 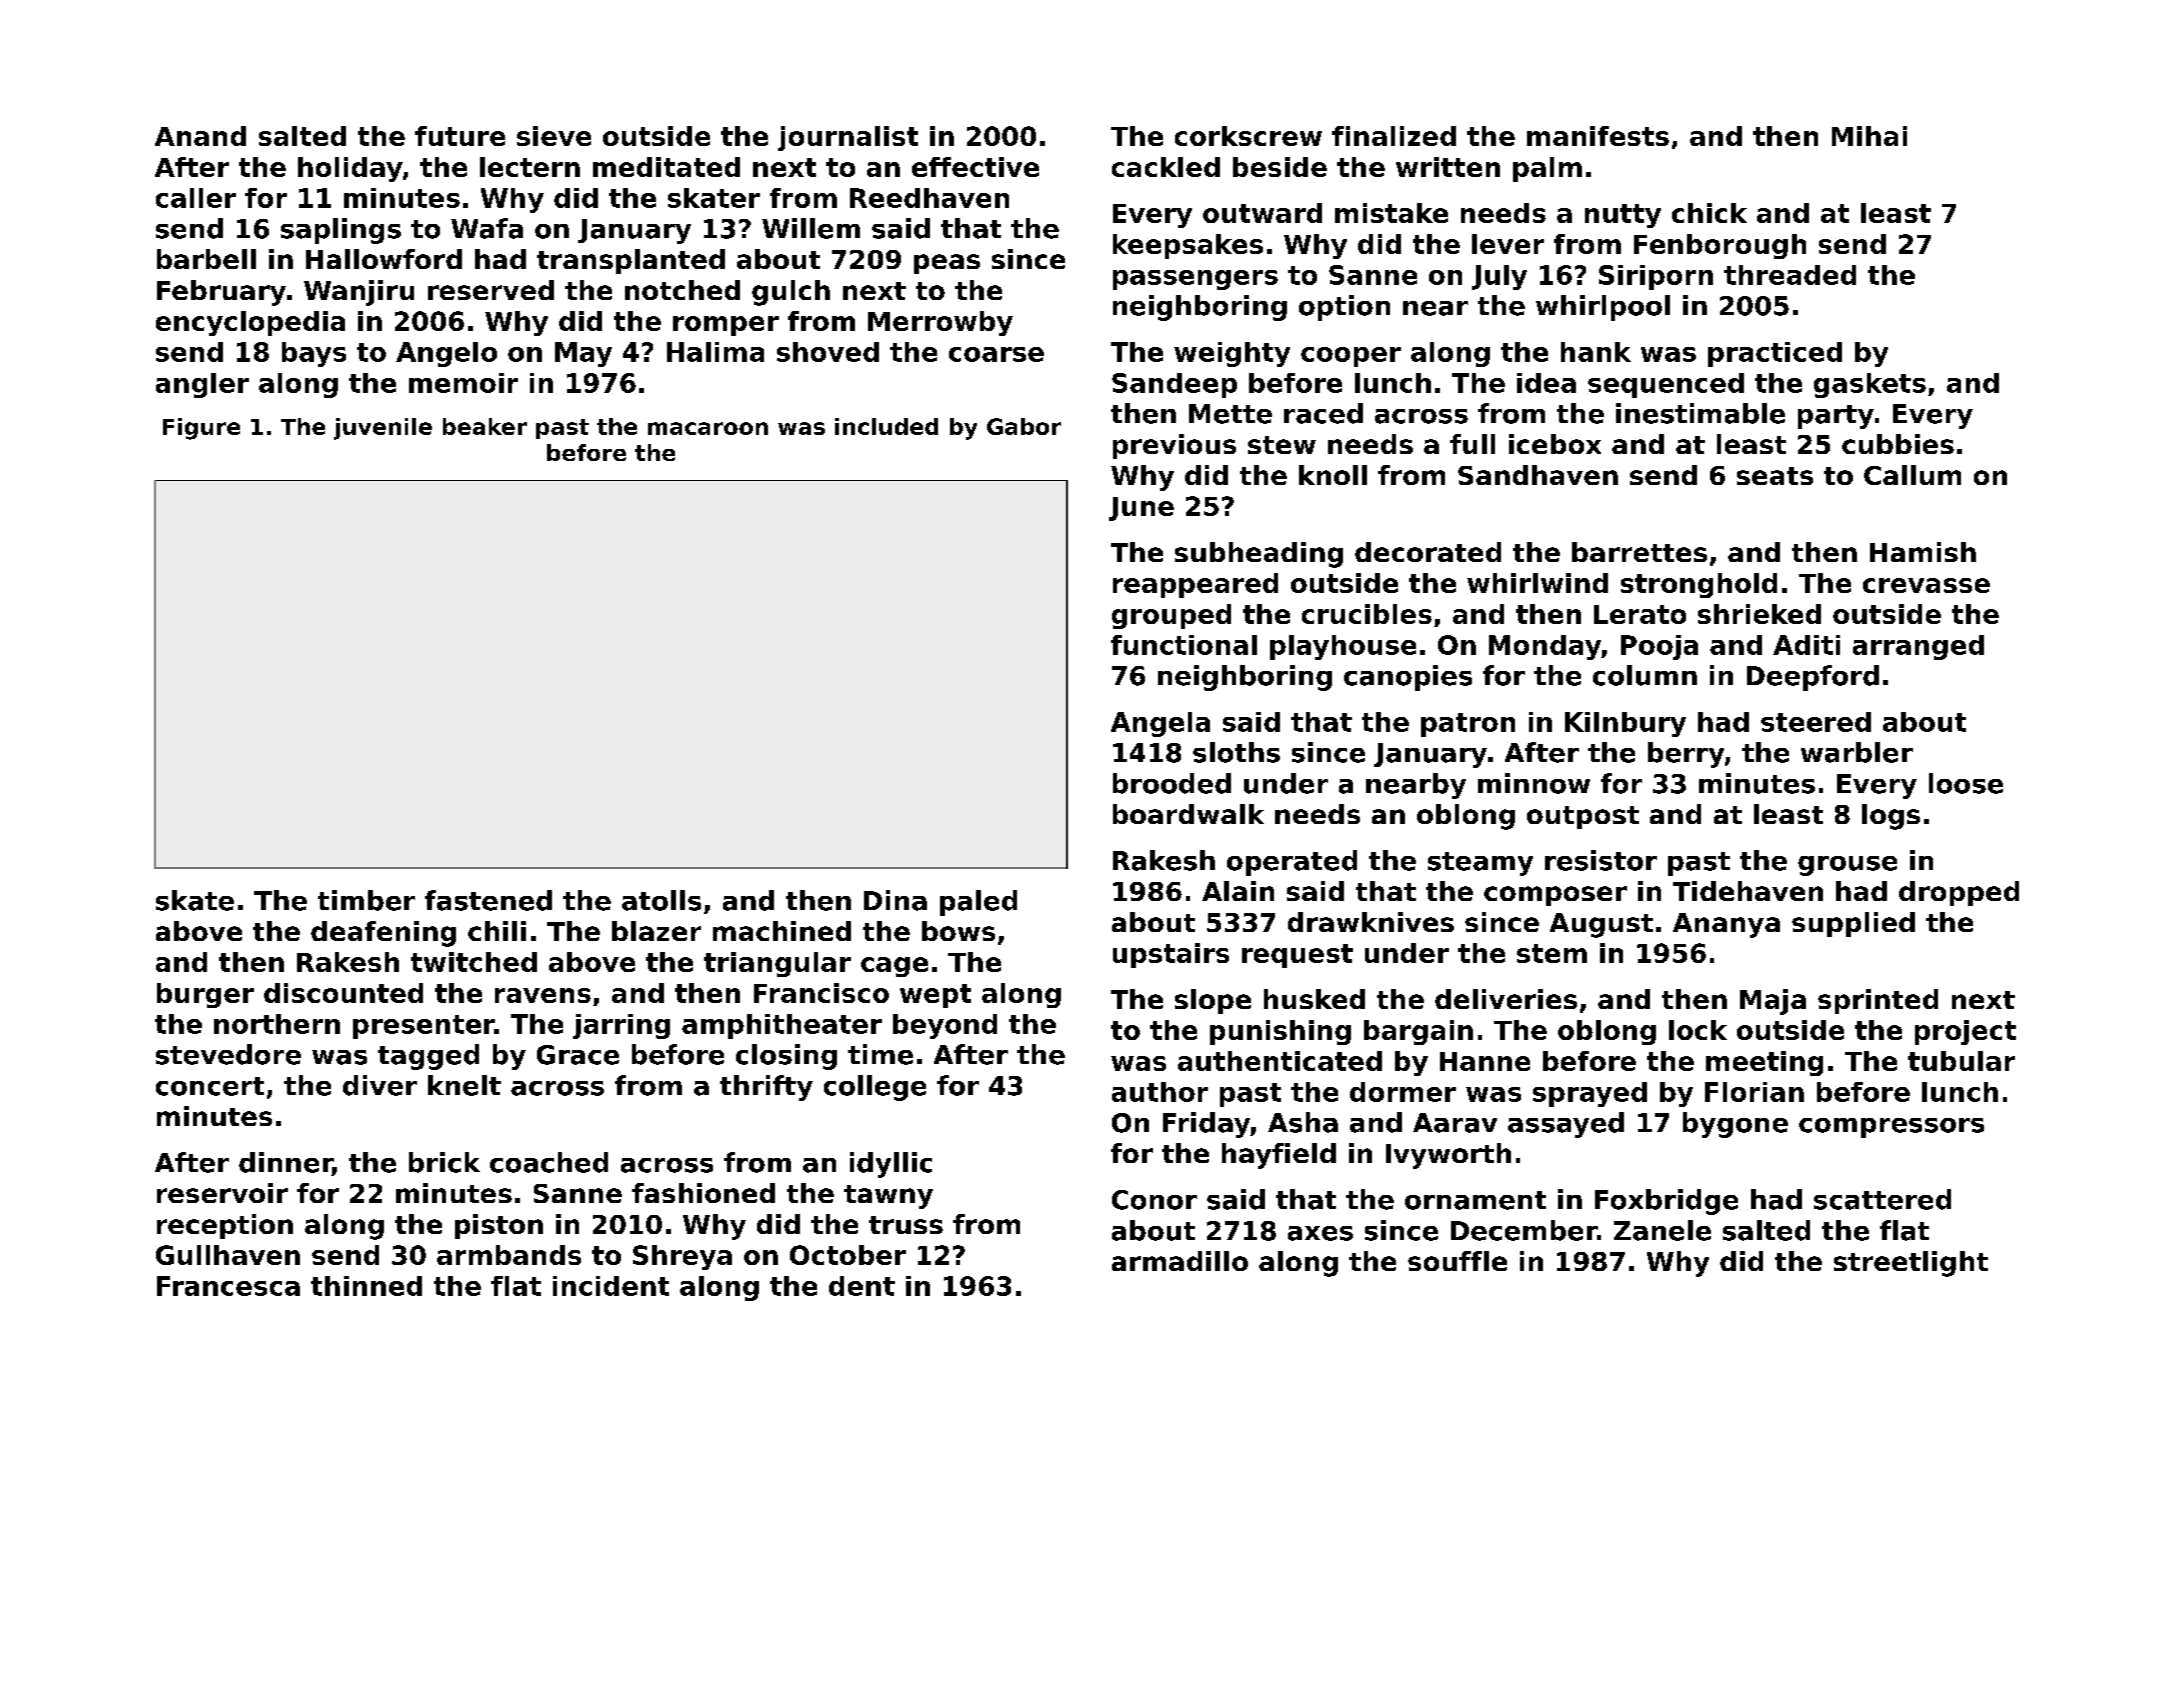 I want to click on weighty, so click(x=1232, y=354).
